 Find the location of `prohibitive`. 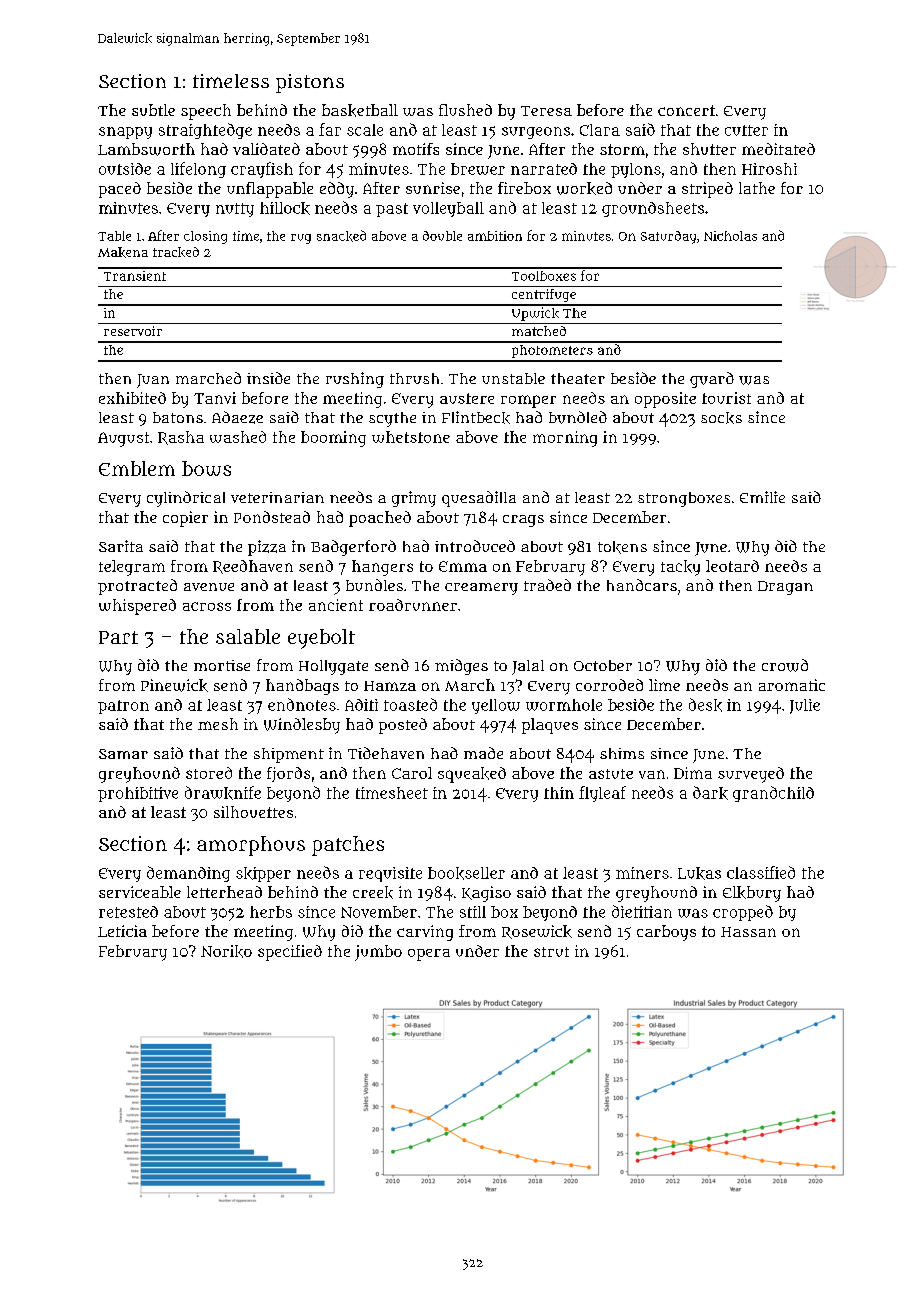

prohibitive is located at coordinates (138, 794).
